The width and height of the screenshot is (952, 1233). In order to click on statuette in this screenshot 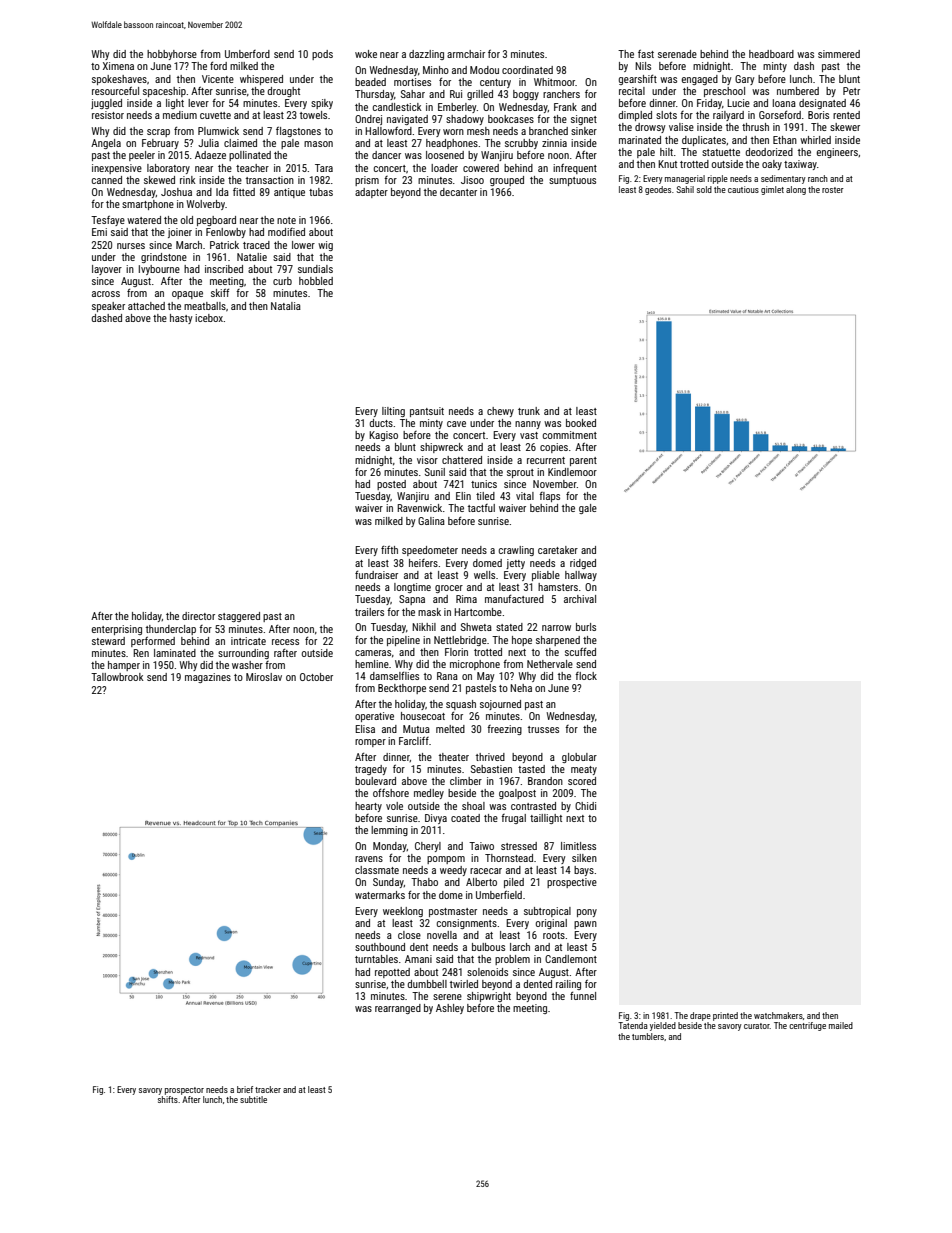, I will do `click(721, 152)`.
